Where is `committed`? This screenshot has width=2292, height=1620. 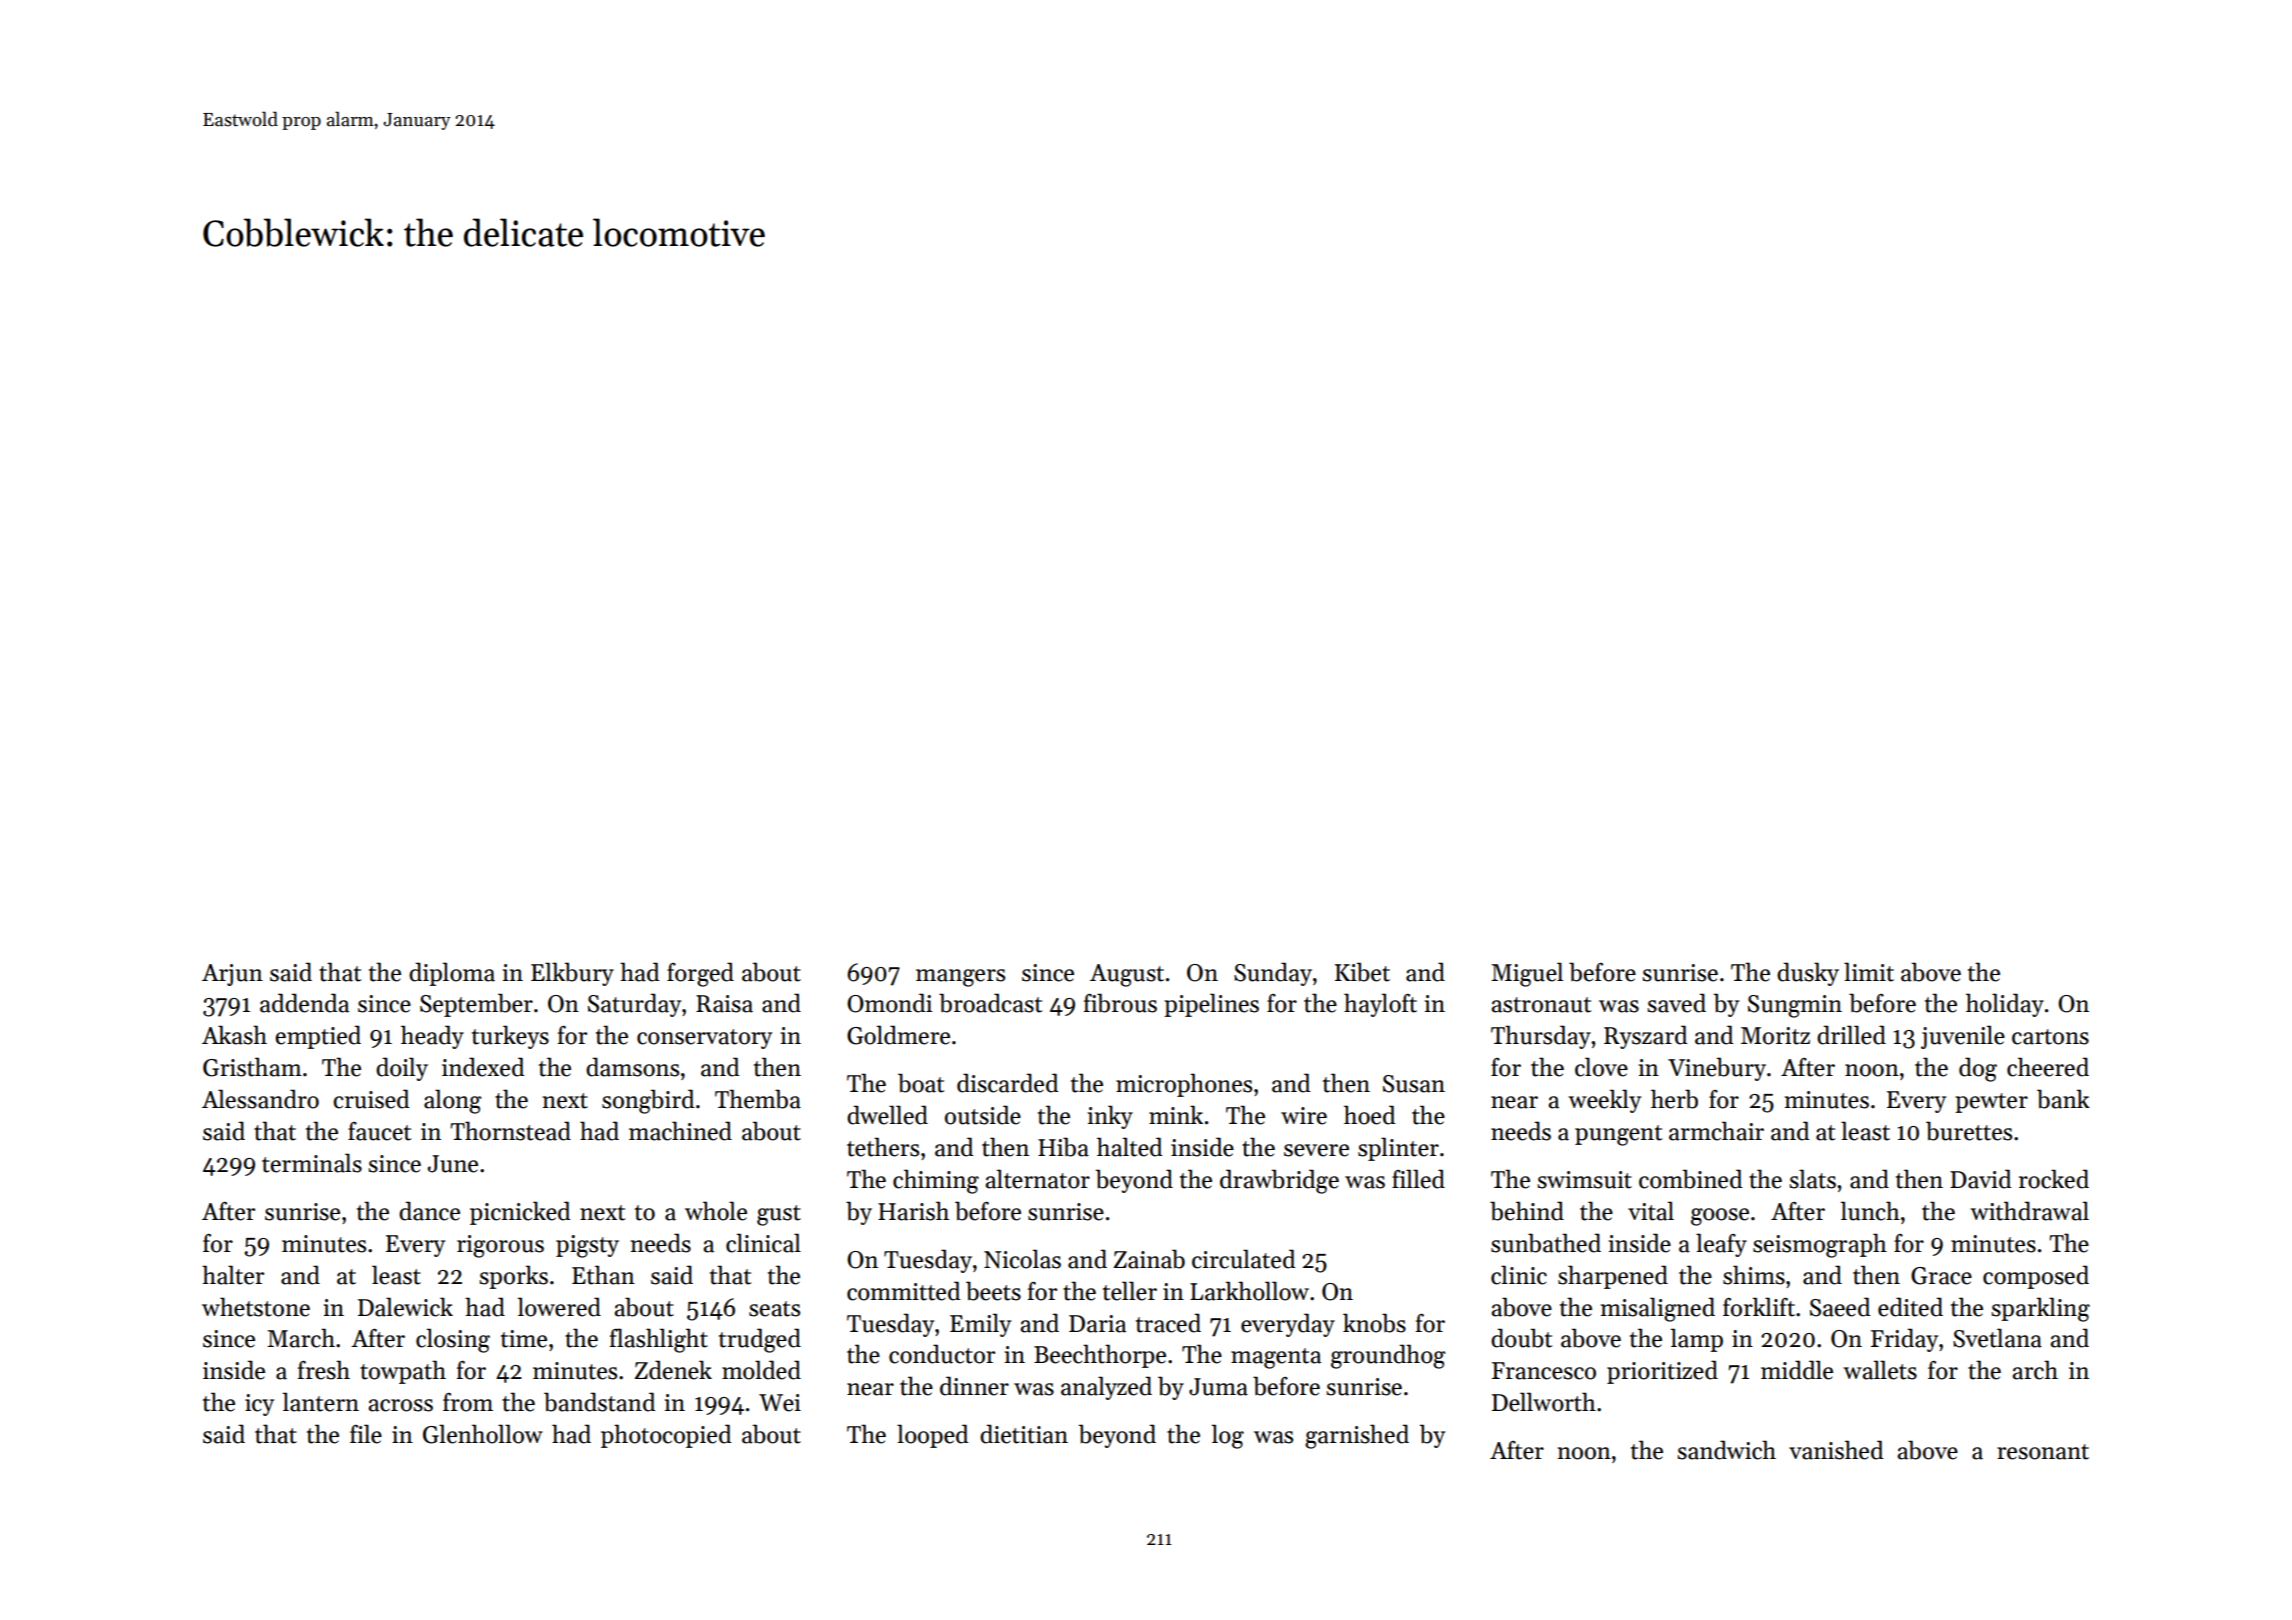 committed is located at coordinates (904, 1291).
